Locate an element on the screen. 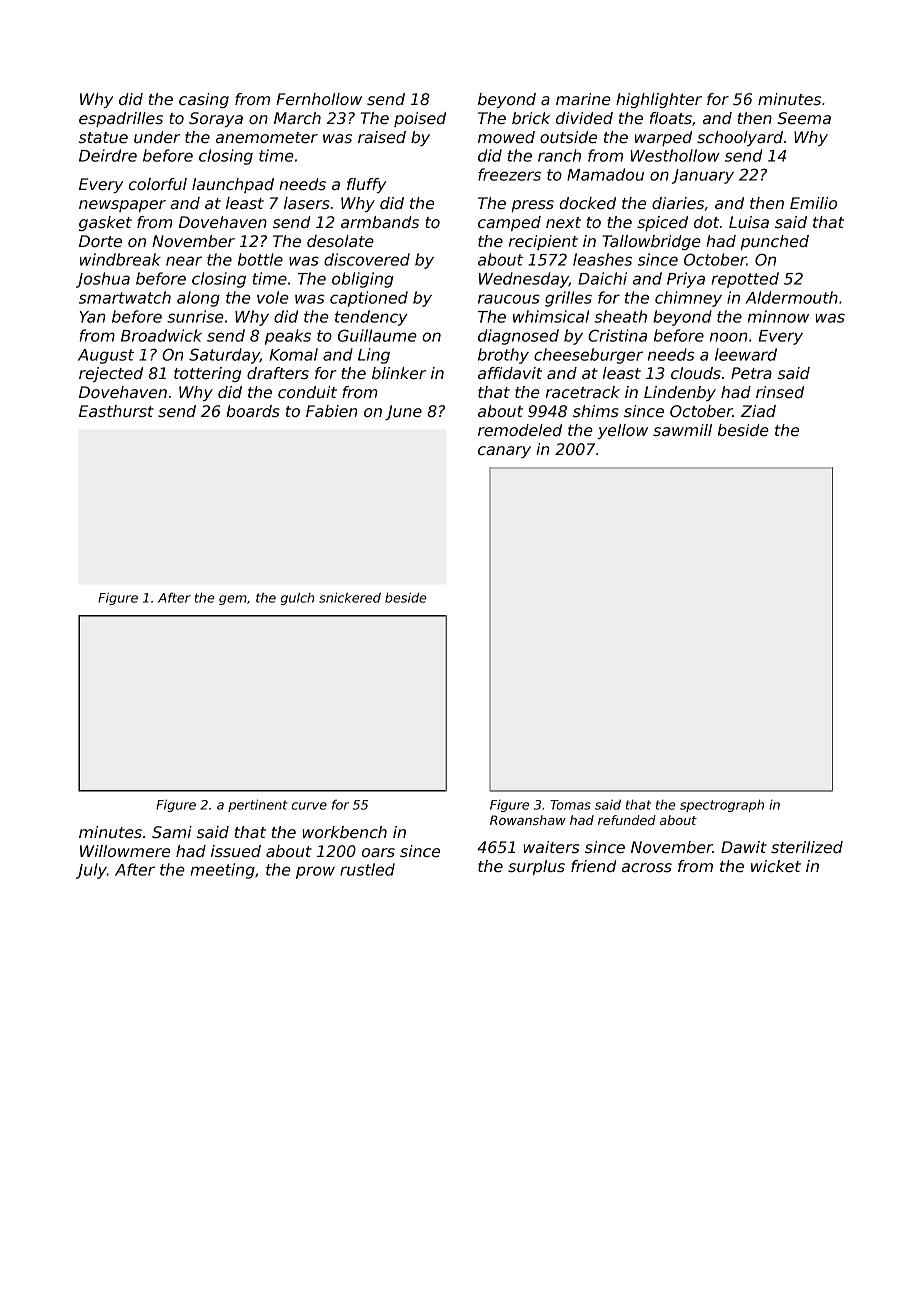 The height and width of the screenshot is (1314, 924). grilles is located at coordinates (568, 299).
